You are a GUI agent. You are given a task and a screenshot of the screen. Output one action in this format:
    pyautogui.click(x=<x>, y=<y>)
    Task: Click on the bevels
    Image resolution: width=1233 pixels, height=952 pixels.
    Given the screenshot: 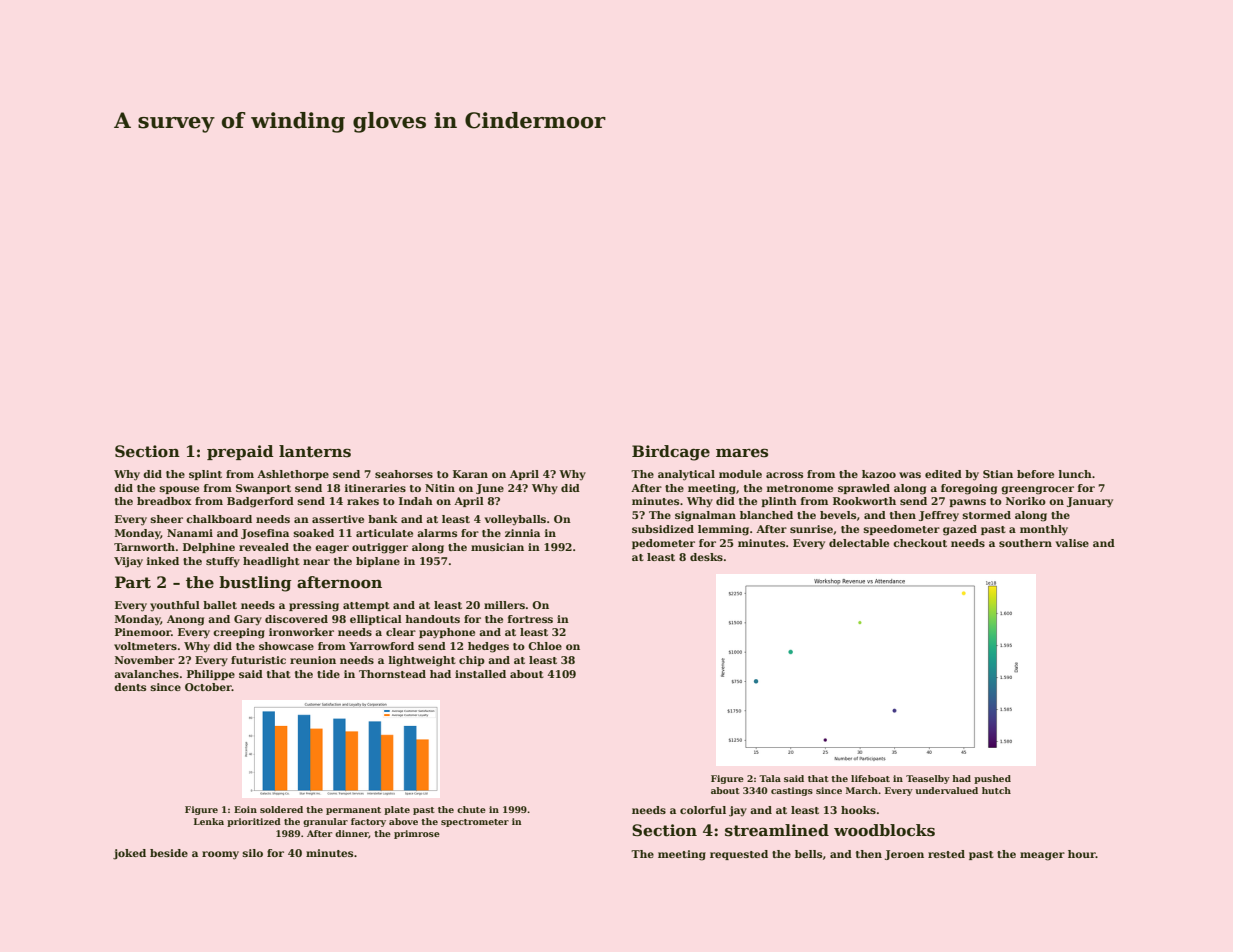 What is the action you would take?
    pyautogui.click(x=838, y=515)
